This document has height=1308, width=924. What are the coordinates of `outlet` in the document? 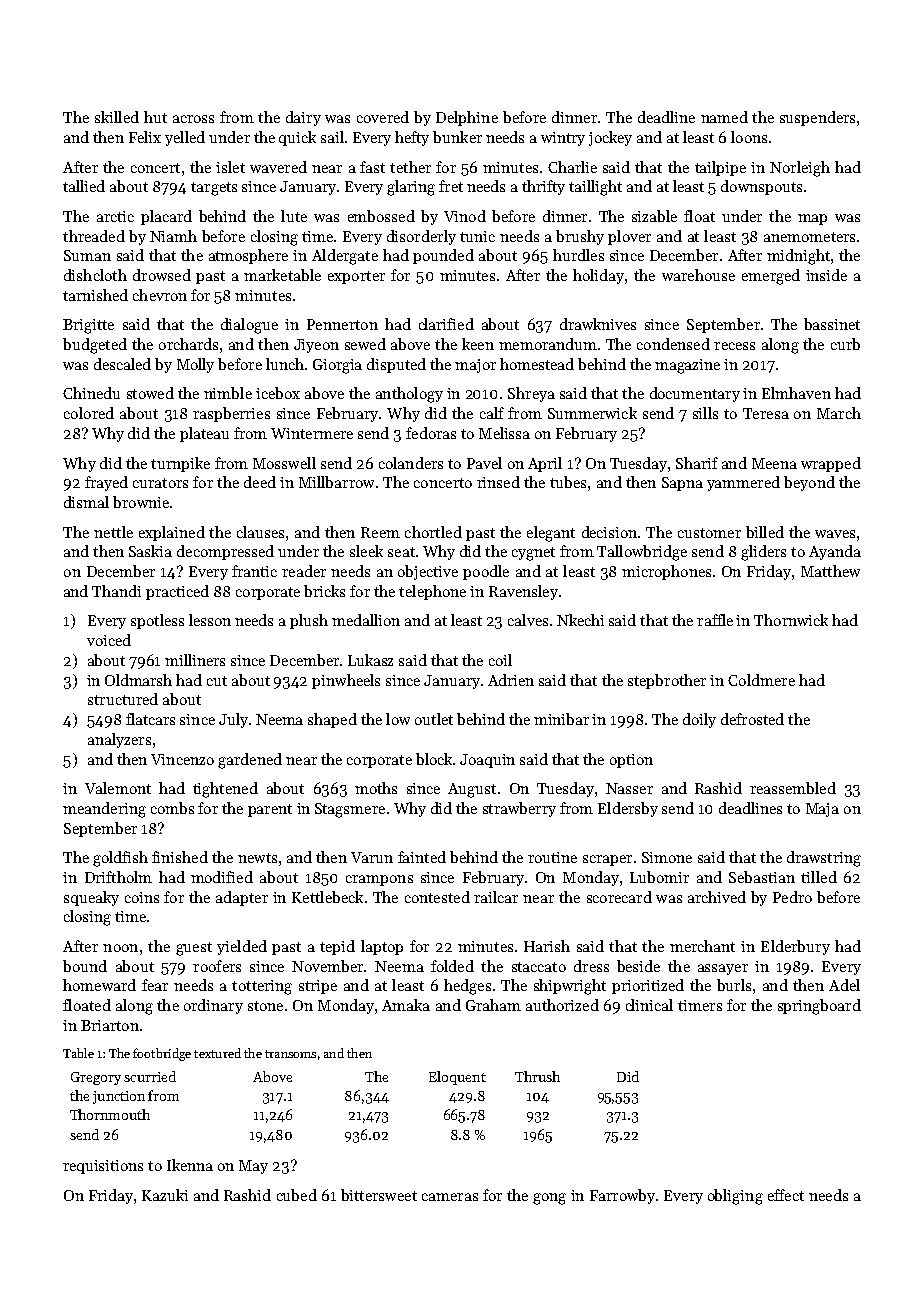 It's located at (434, 719).
